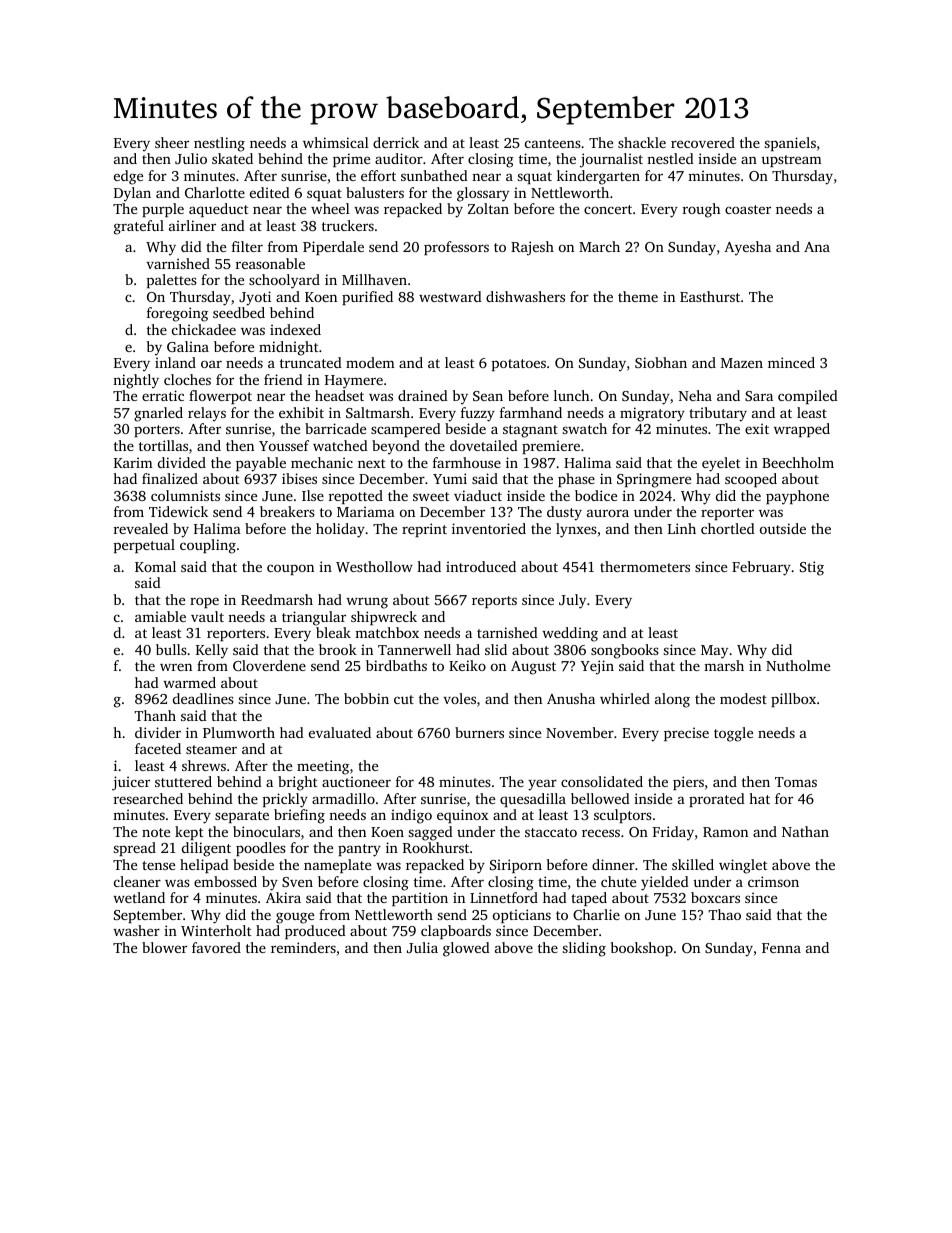 The height and width of the image is (1233, 952). Describe the element at coordinates (336, 142) in the image. I see `whimsical` at that location.
